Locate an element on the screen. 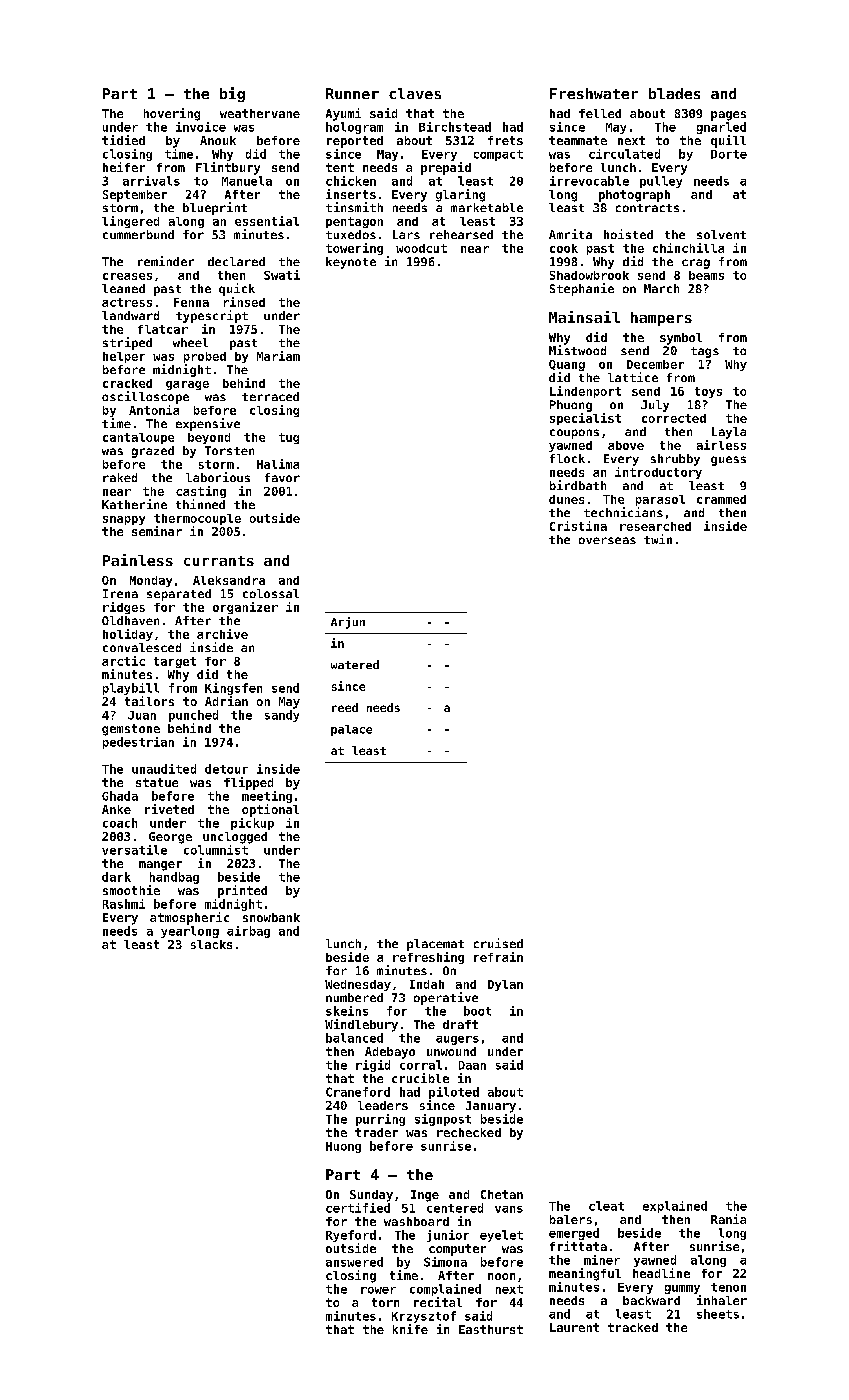  Daan is located at coordinates (472, 1065).
